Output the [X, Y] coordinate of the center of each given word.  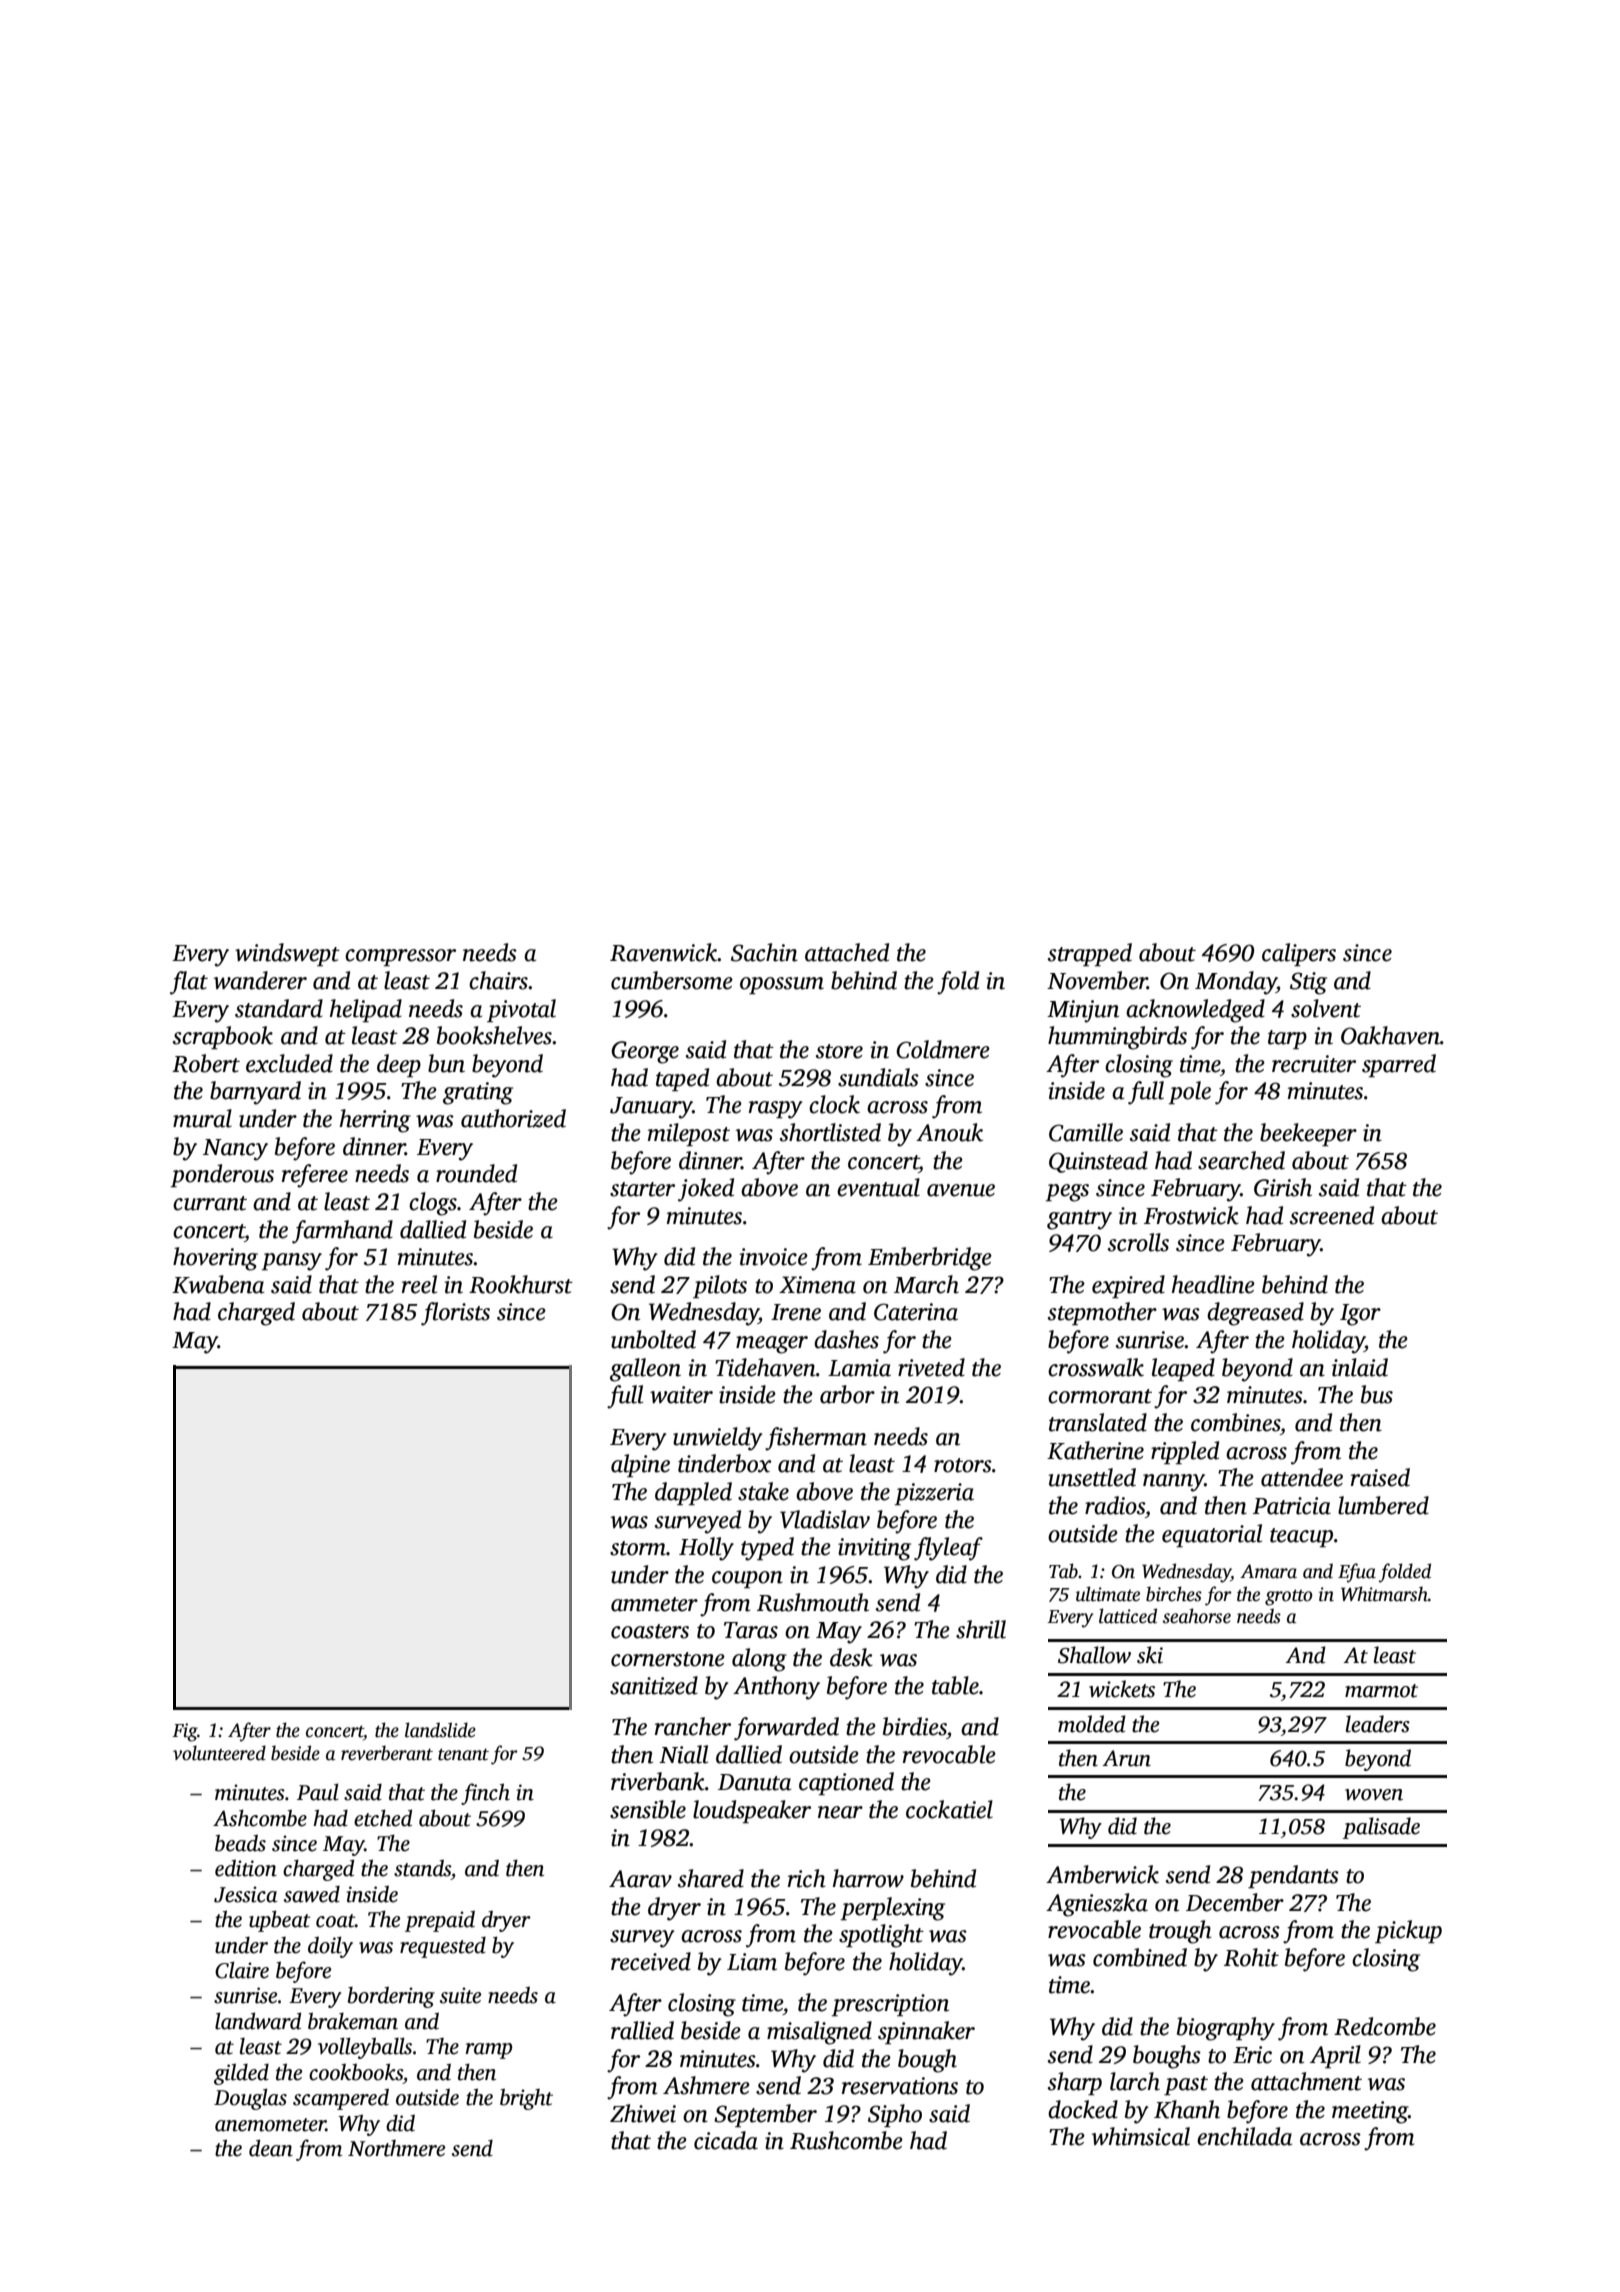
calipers [1299, 954]
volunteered [219, 1753]
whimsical [1141, 2136]
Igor [1360, 1315]
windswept [287, 954]
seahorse [1197, 1616]
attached [847, 952]
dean [271, 2148]
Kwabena [218, 1284]
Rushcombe [846, 2140]
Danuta [754, 1782]
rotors [963, 1465]
